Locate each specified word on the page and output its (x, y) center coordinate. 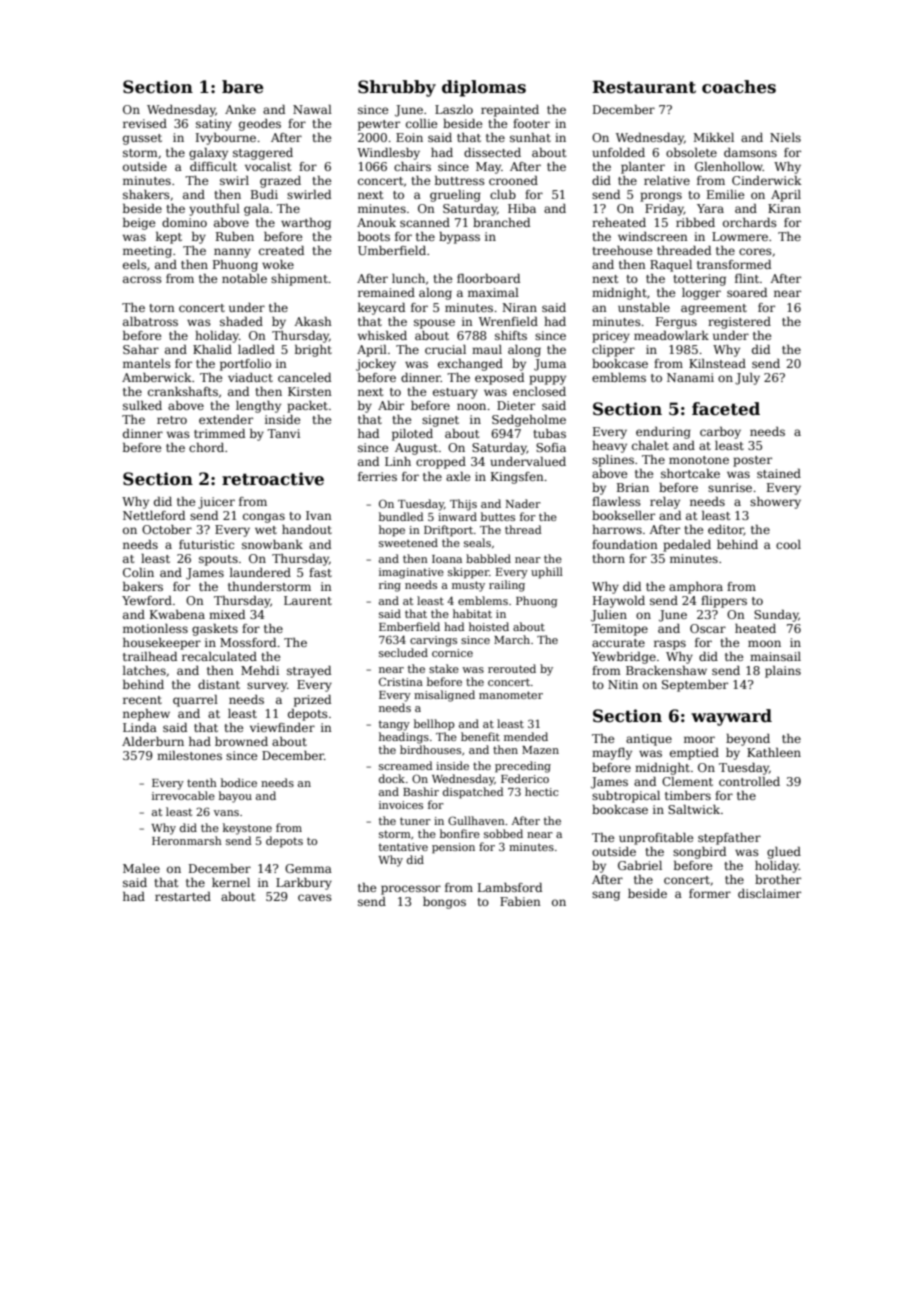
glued (784, 853)
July (747, 379)
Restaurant (644, 87)
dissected (492, 152)
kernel (231, 882)
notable (244, 278)
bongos (444, 903)
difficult (213, 166)
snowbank (272, 544)
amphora (696, 588)
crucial (445, 349)
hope (392, 531)
